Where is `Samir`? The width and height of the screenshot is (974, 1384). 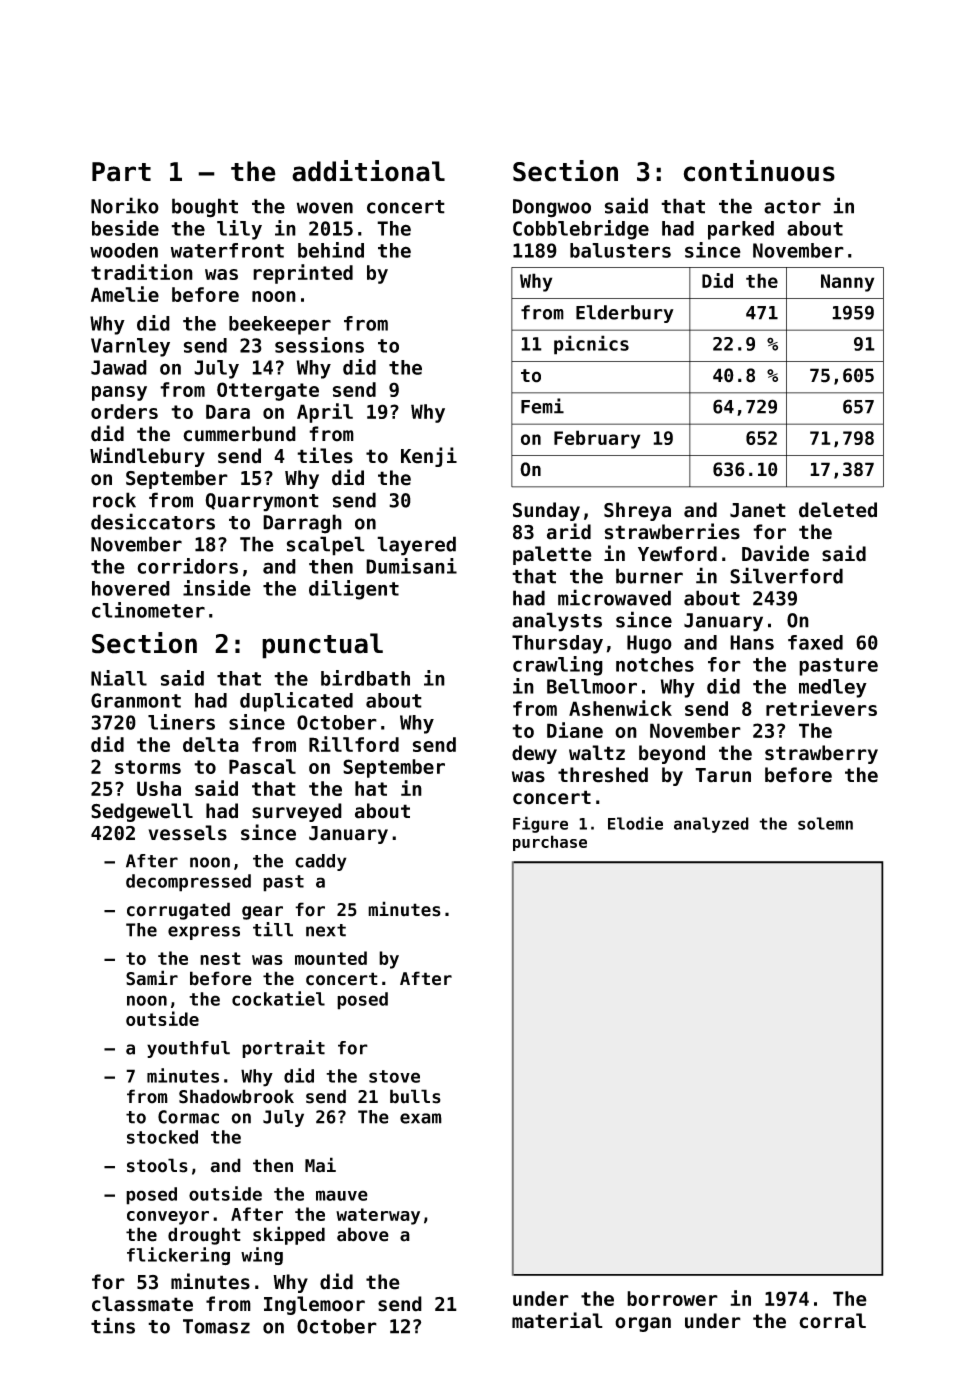 Samir is located at coordinates (152, 978).
